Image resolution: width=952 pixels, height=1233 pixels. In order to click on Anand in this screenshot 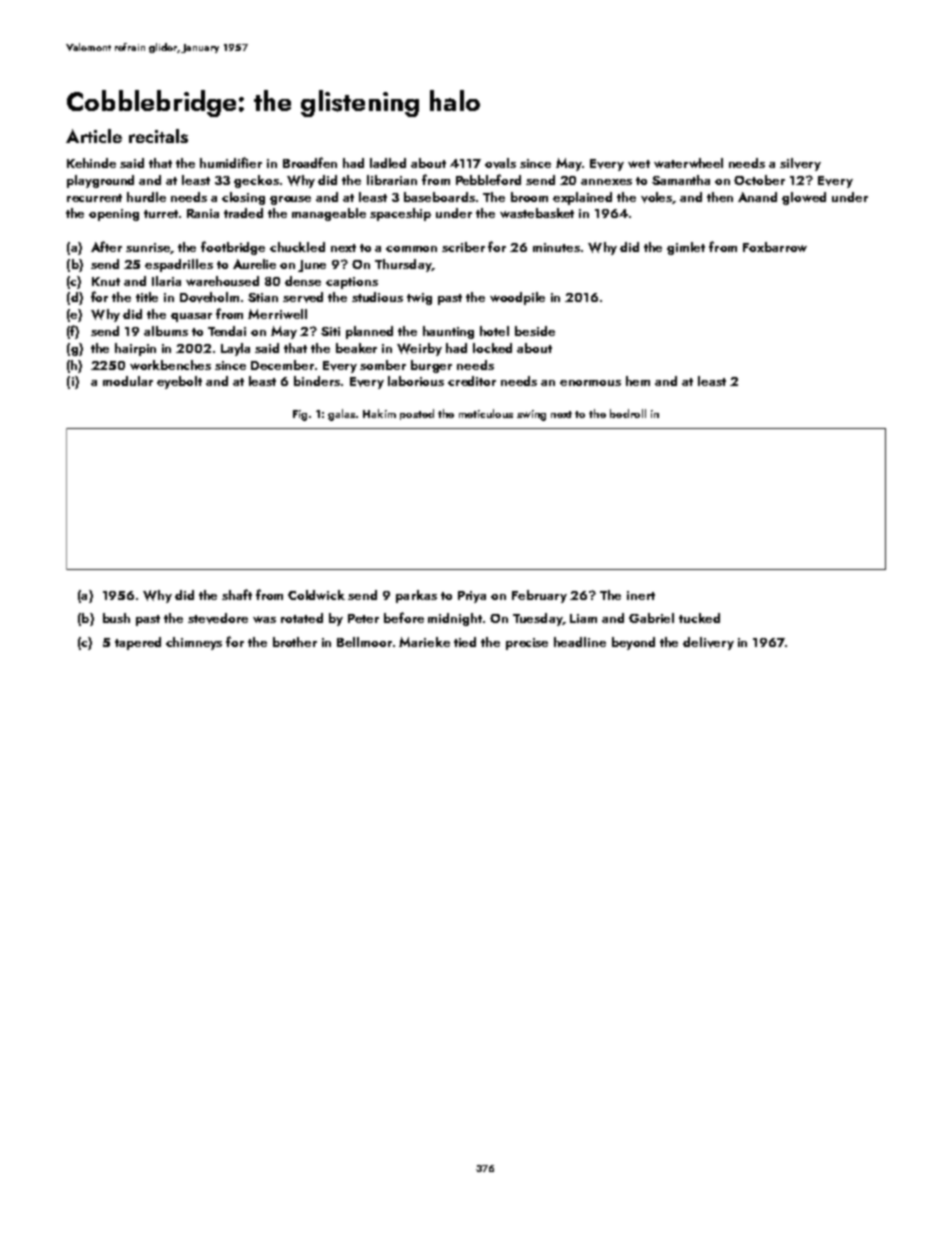, I will do `click(757, 197)`.
